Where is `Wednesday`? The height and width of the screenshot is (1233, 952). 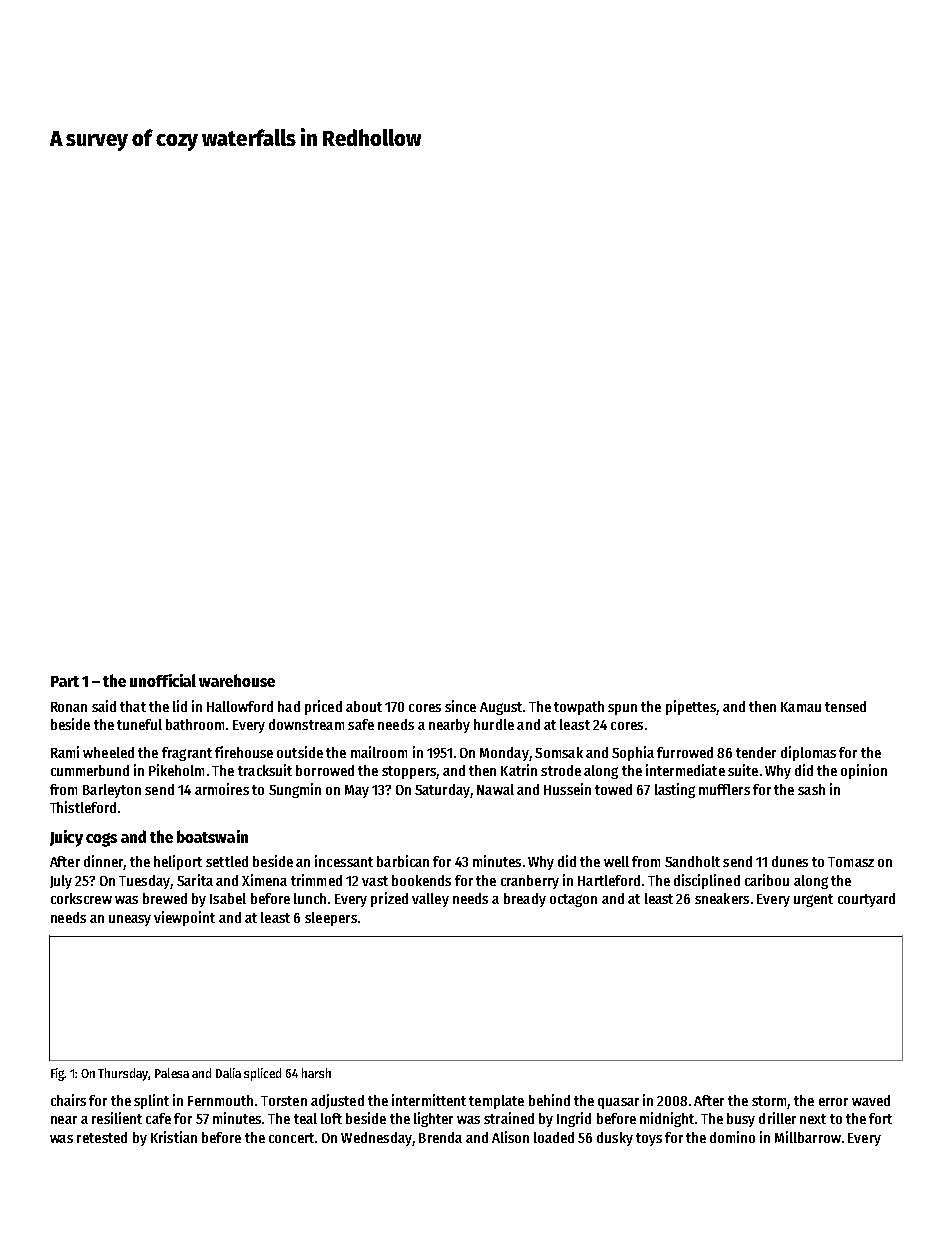
Wednesday is located at coordinates (376, 1139).
